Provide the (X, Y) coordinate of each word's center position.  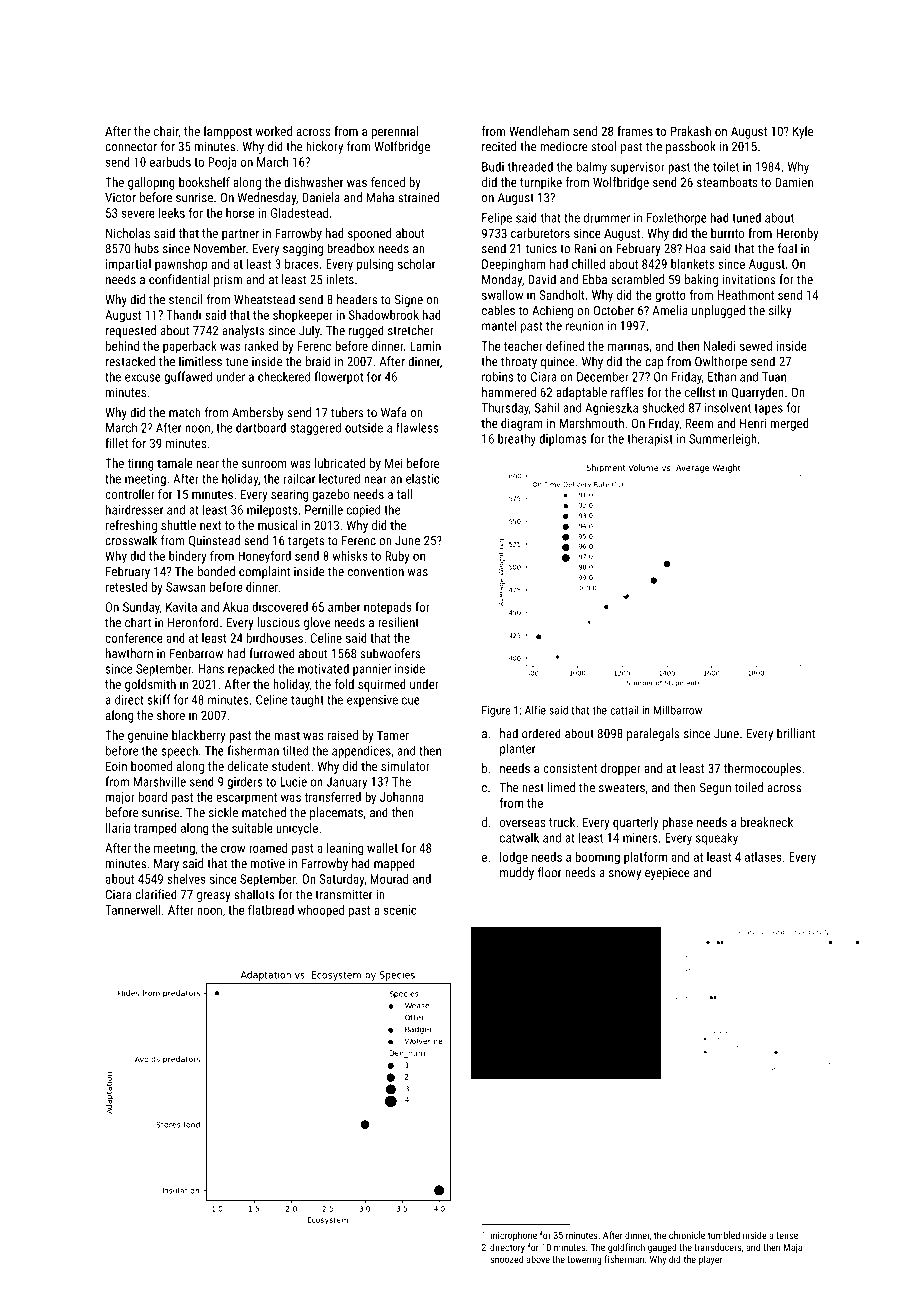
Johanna (402, 797)
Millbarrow (678, 710)
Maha (380, 197)
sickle (223, 812)
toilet (726, 166)
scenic (400, 910)
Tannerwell (133, 910)
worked (273, 131)
